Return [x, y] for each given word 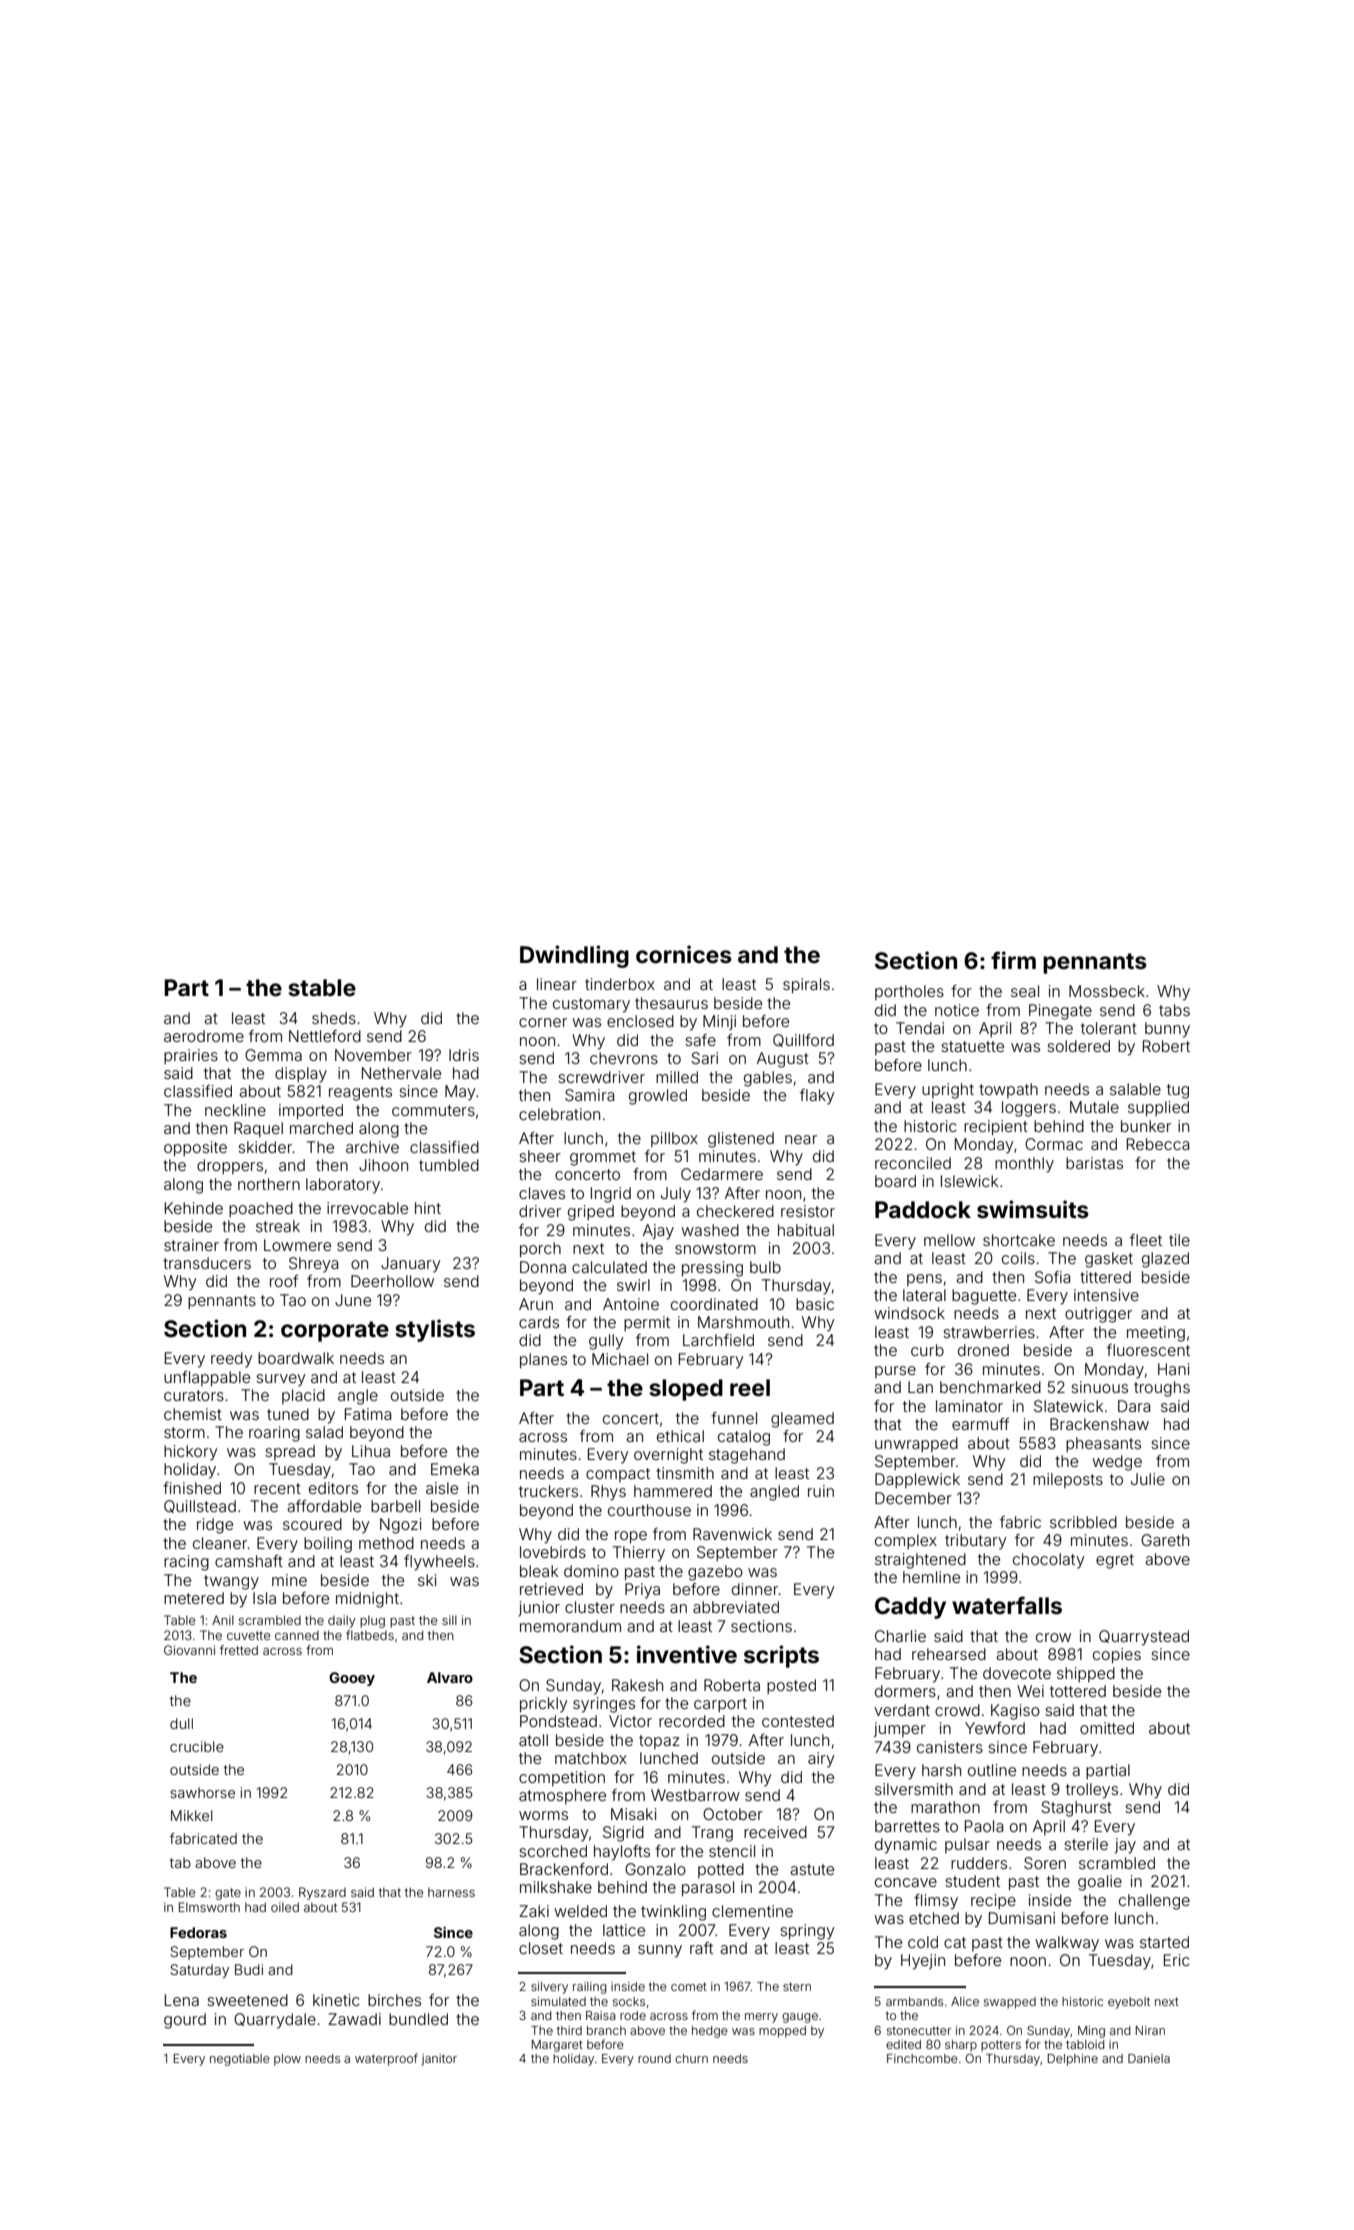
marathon [945, 1807]
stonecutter [919, 2030]
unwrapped [916, 1444]
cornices [684, 954]
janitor [439, 2060]
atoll [533, 1740]
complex [906, 1541]
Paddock [923, 1210]
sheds [334, 1018]
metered [194, 1598]
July [676, 1195]
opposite [195, 1148]
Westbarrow [695, 1795]
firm [1013, 960]
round [654, 2058]
